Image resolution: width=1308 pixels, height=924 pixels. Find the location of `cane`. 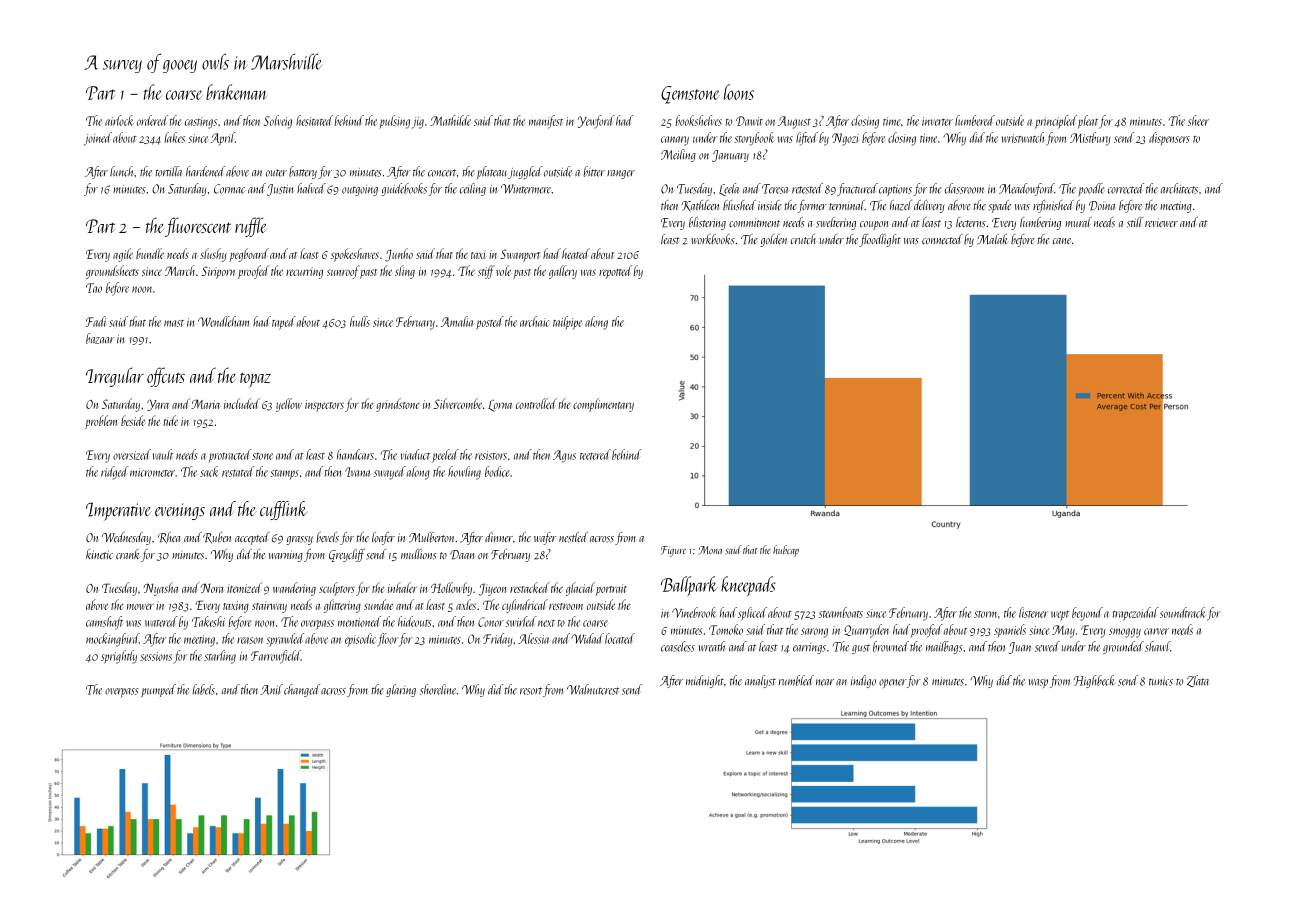

cane is located at coordinates (1062, 241).
